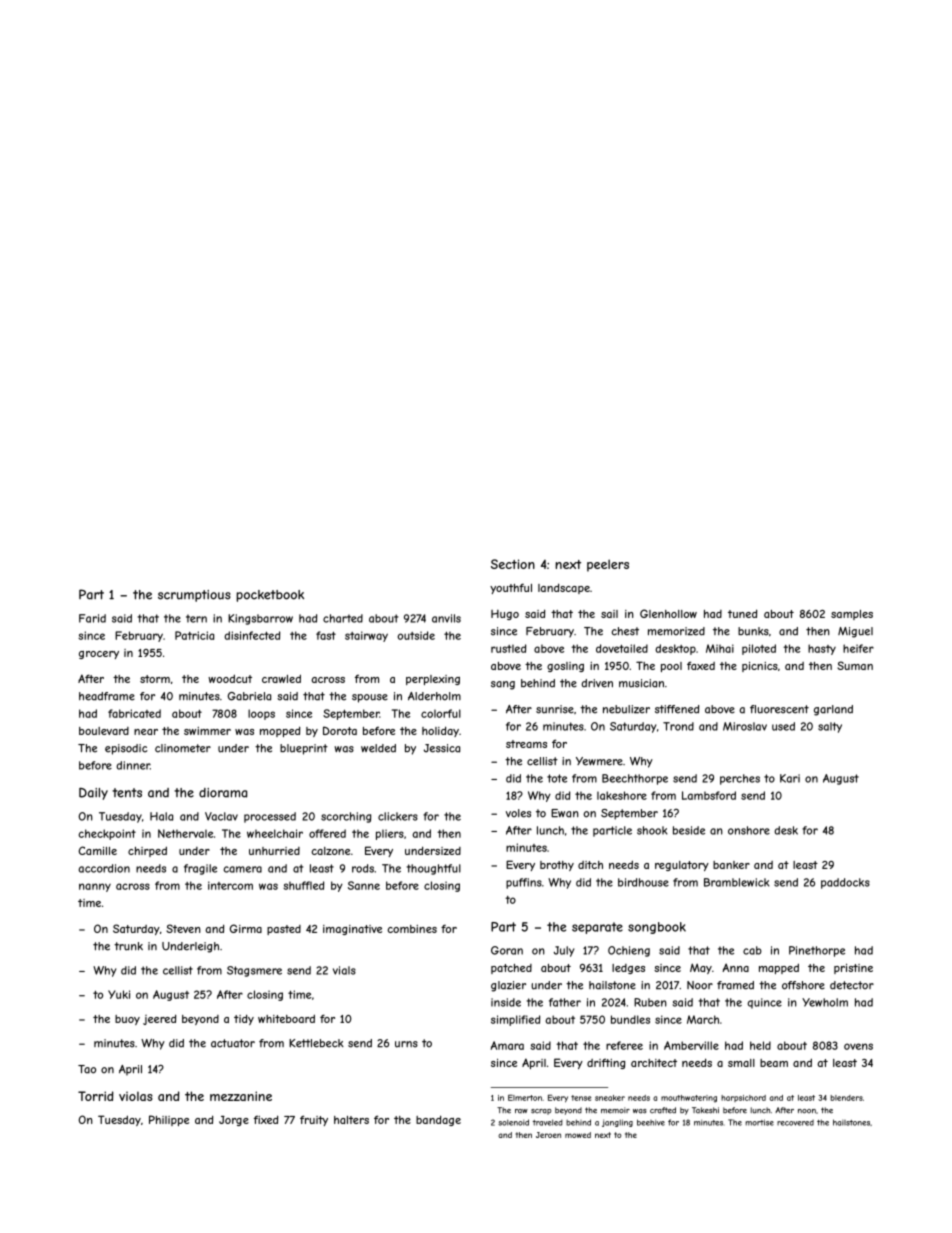 This screenshot has height=1233, width=952. Describe the element at coordinates (194, 596) in the screenshot. I see `scrumptious` at that location.
